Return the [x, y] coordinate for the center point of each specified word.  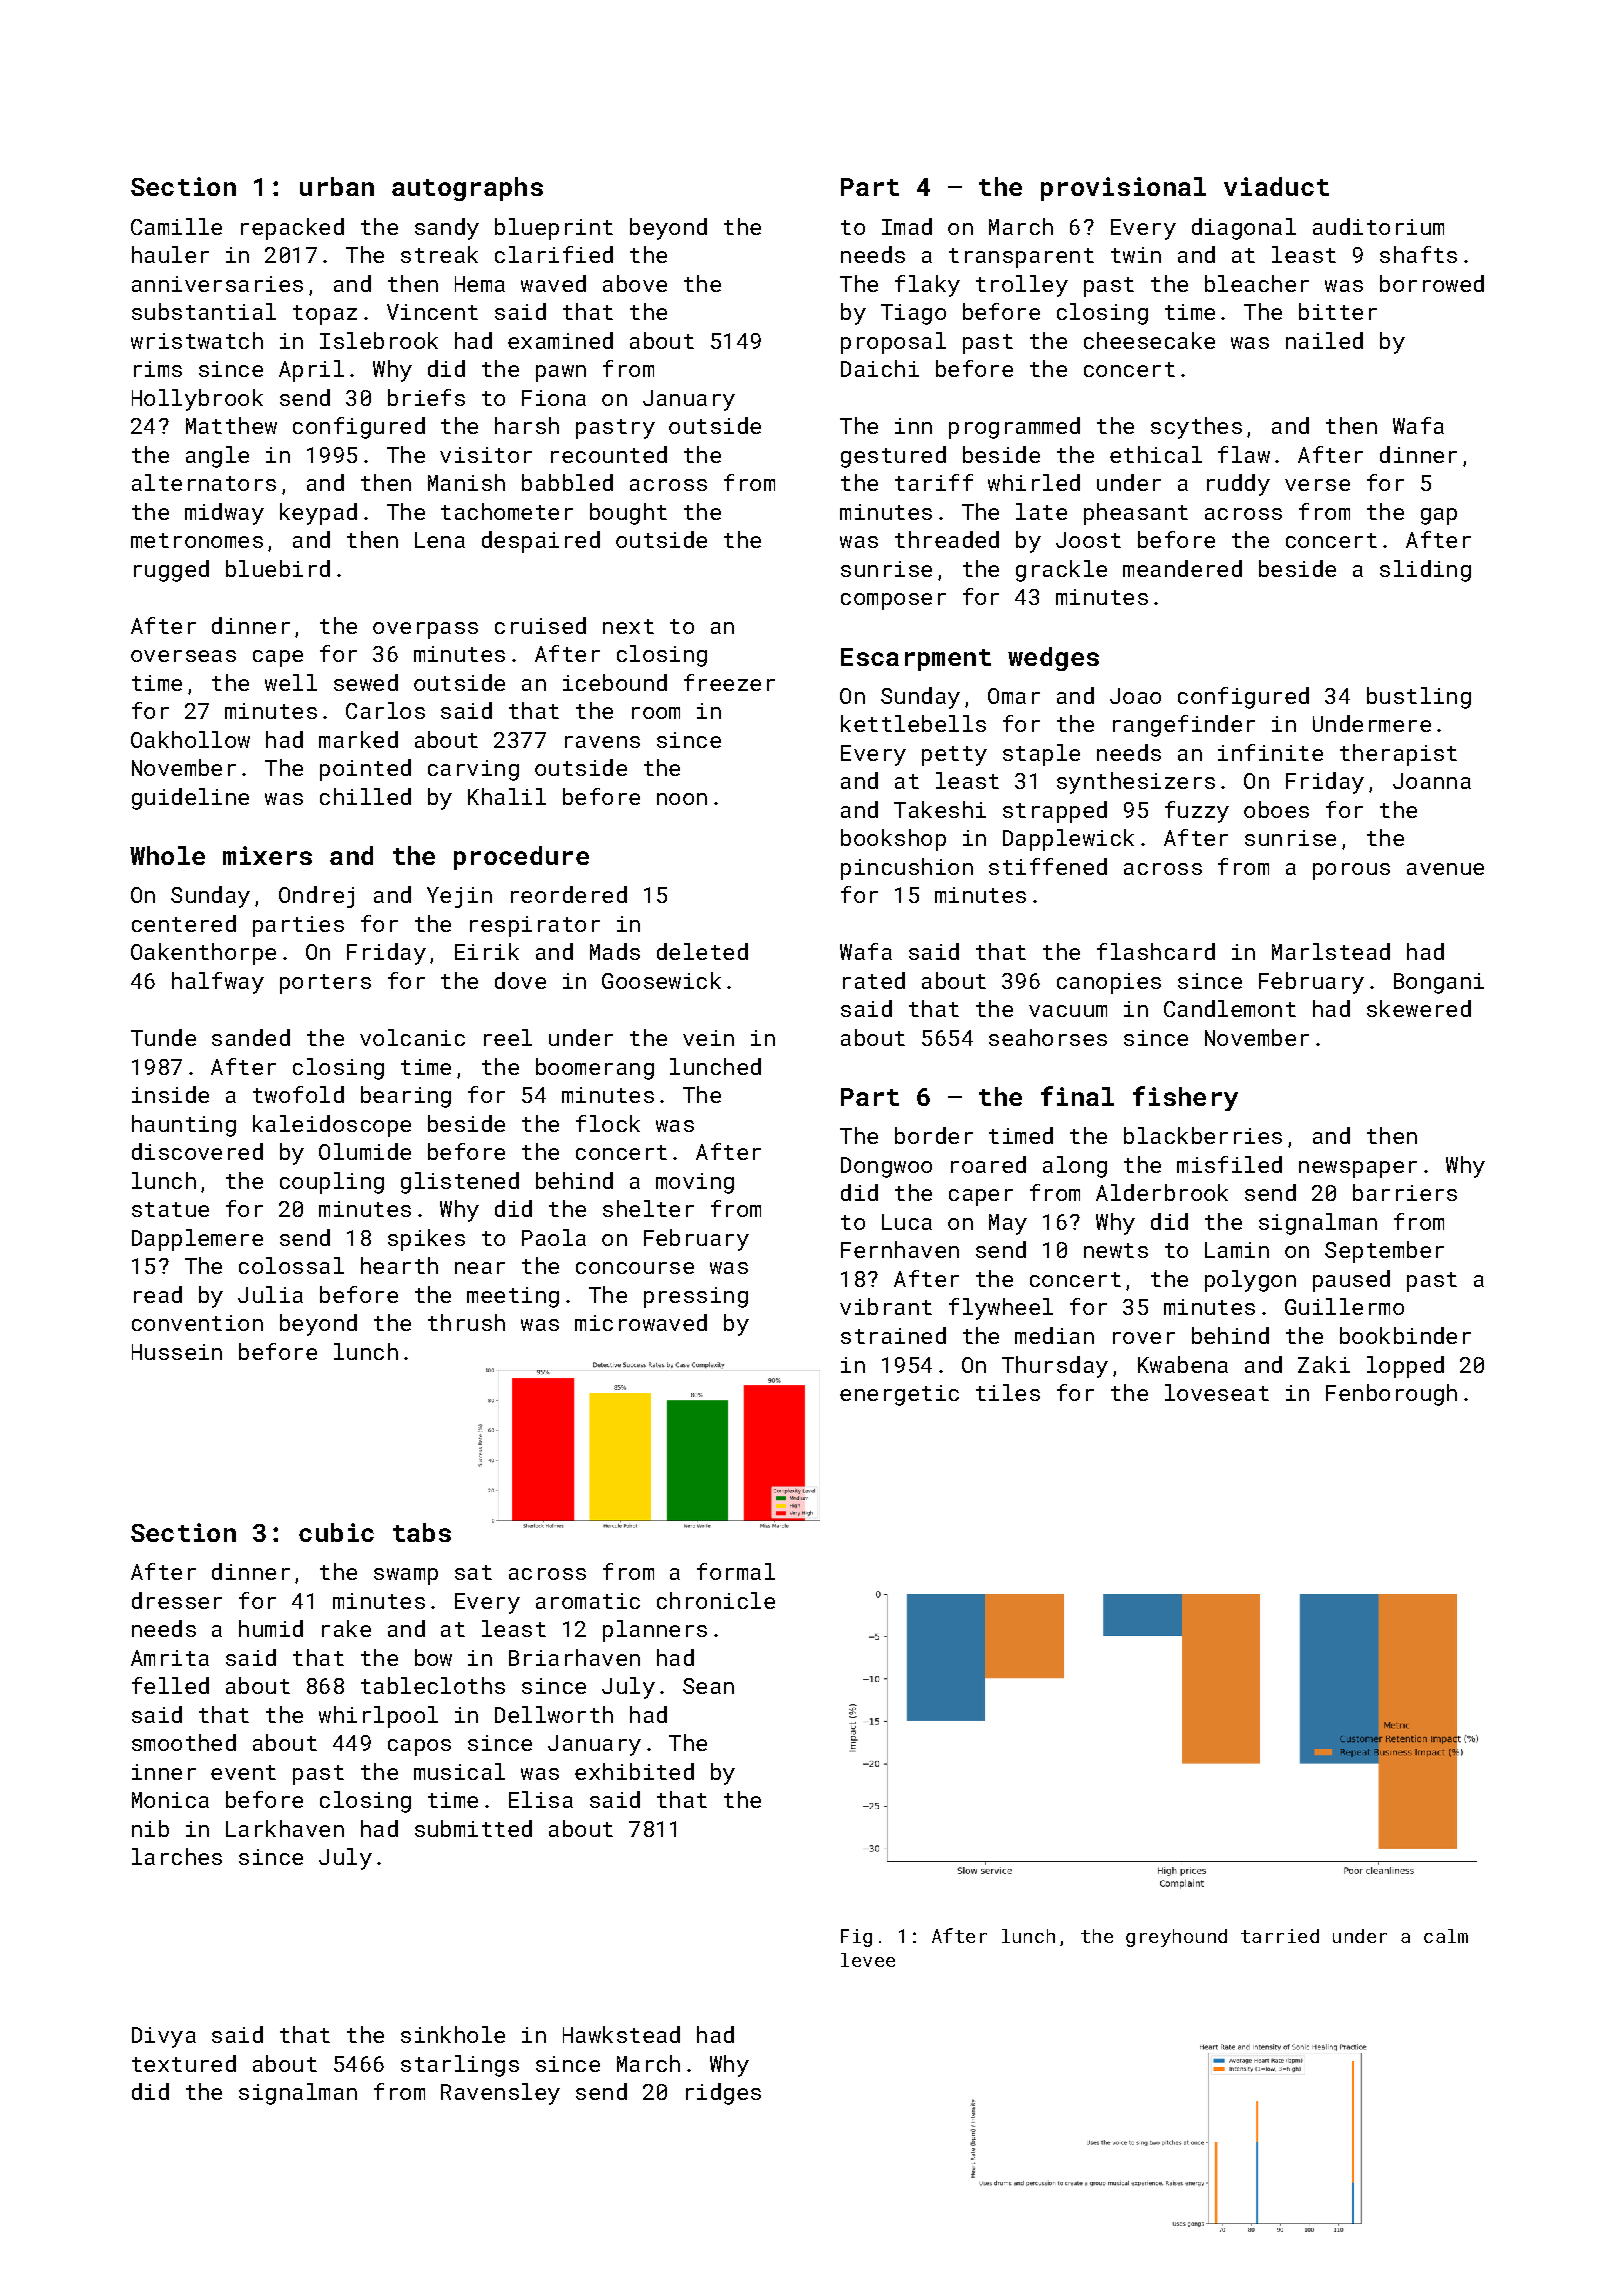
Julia [270, 1294]
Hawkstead [621, 2034]
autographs [467, 189]
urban [337, 186]
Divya [164, 2037]
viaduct [1276, 186]
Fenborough [1391, 1395]
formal [736, 1571]
